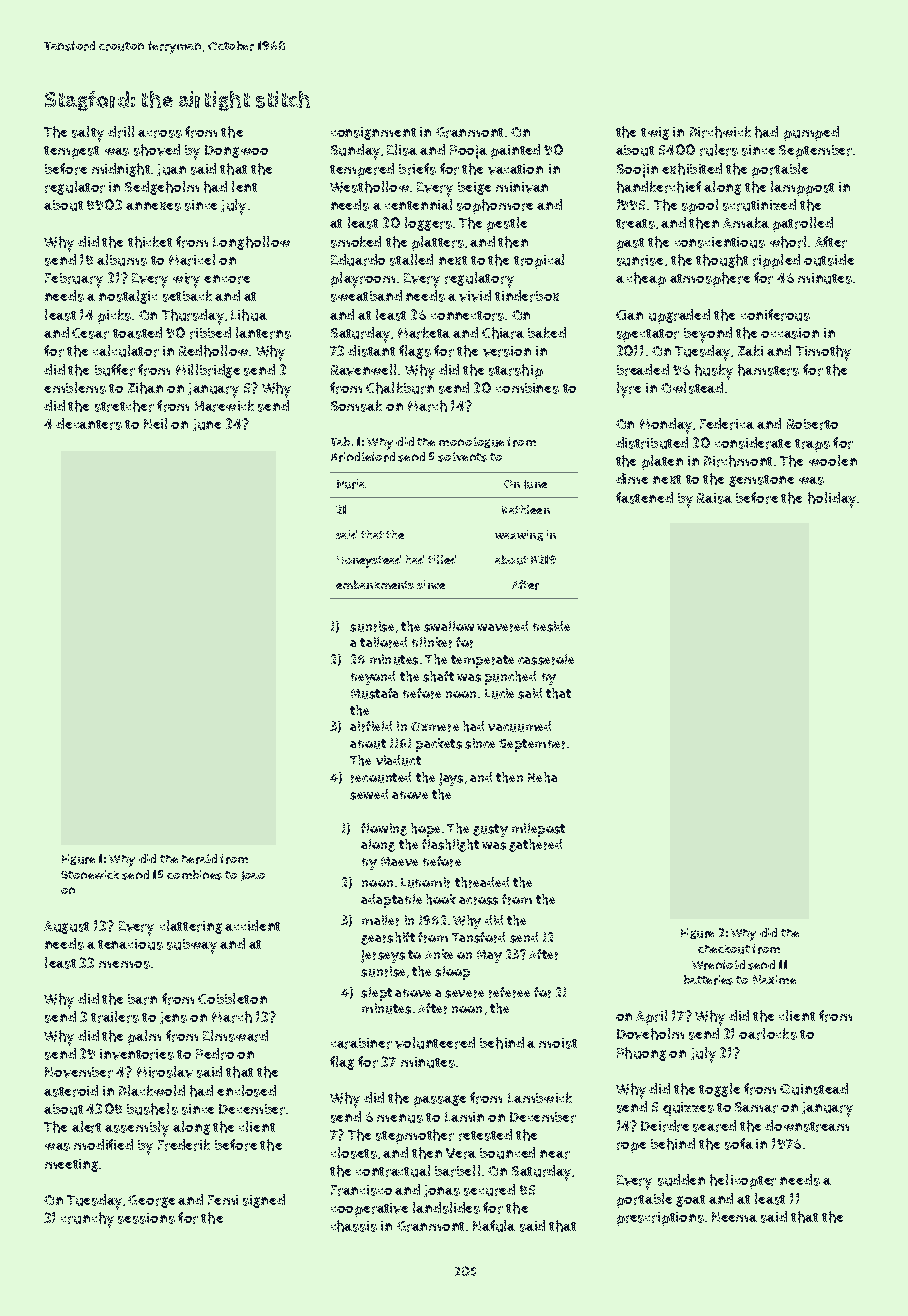  Describe the element at coordinates (719, 1090) in the screenshot. I see `toggle` at that location.
